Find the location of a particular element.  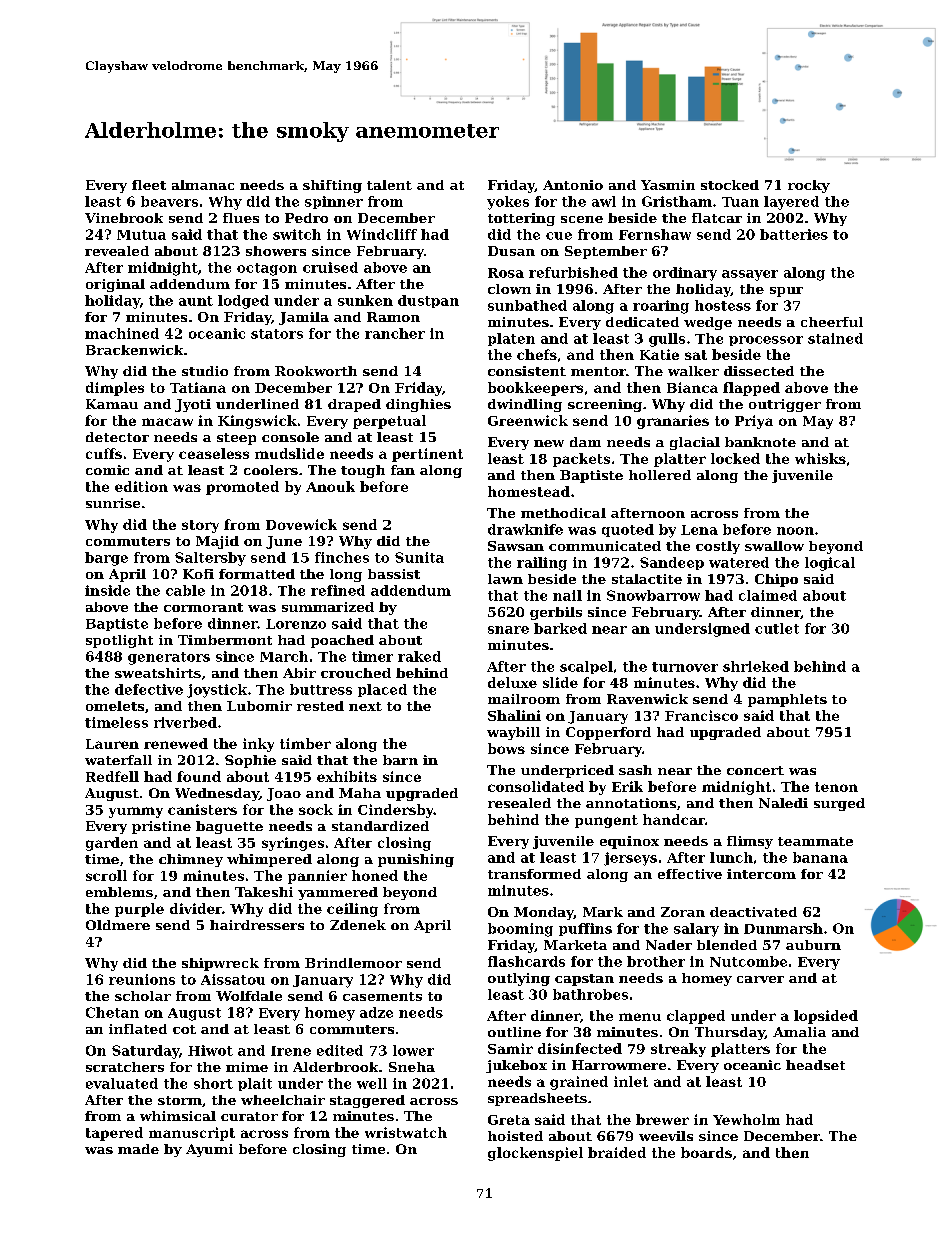

story is located at coordinates (200, 526).
